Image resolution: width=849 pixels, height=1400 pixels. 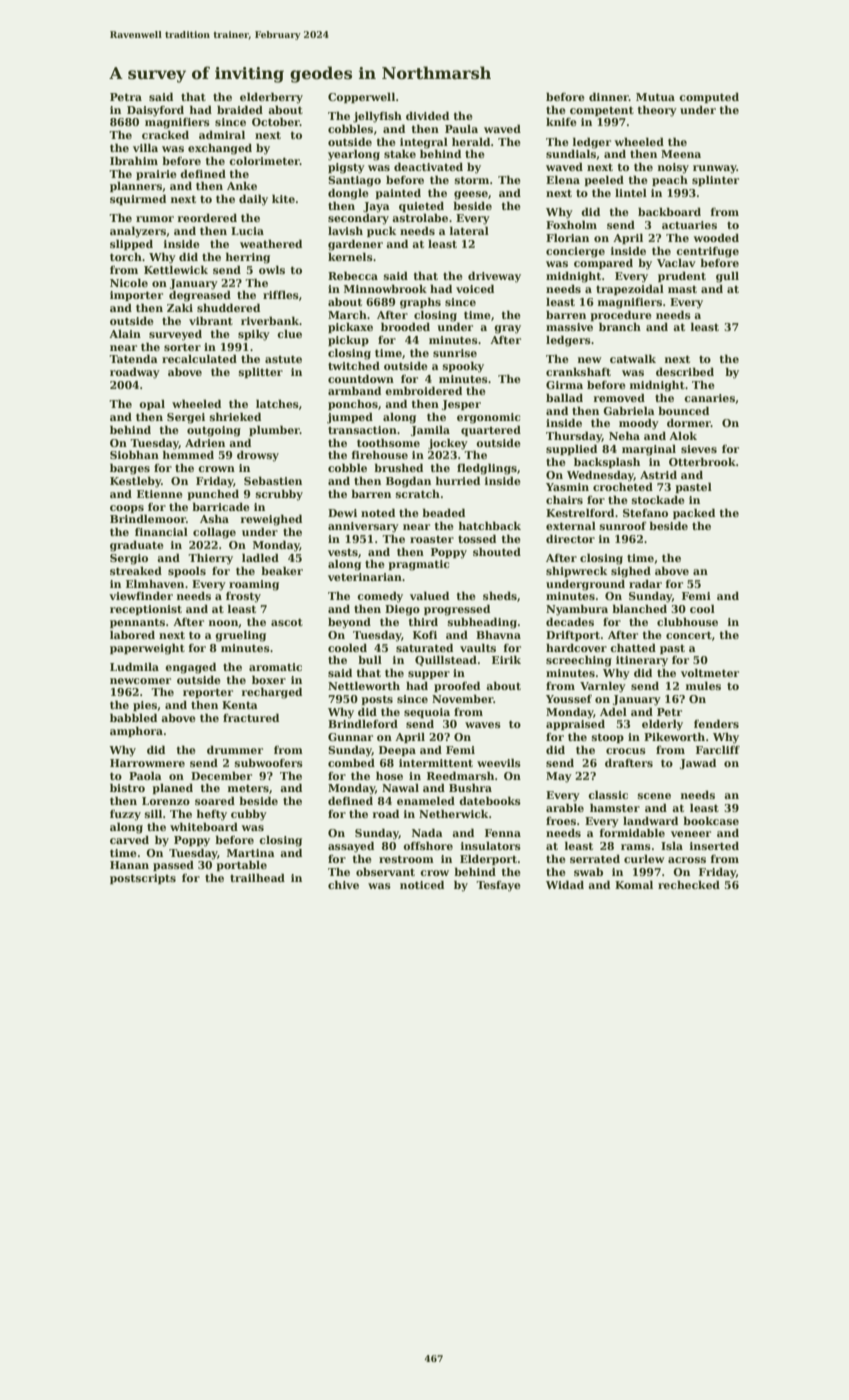 I want to click on Asha, so click(x=214, y=518).
